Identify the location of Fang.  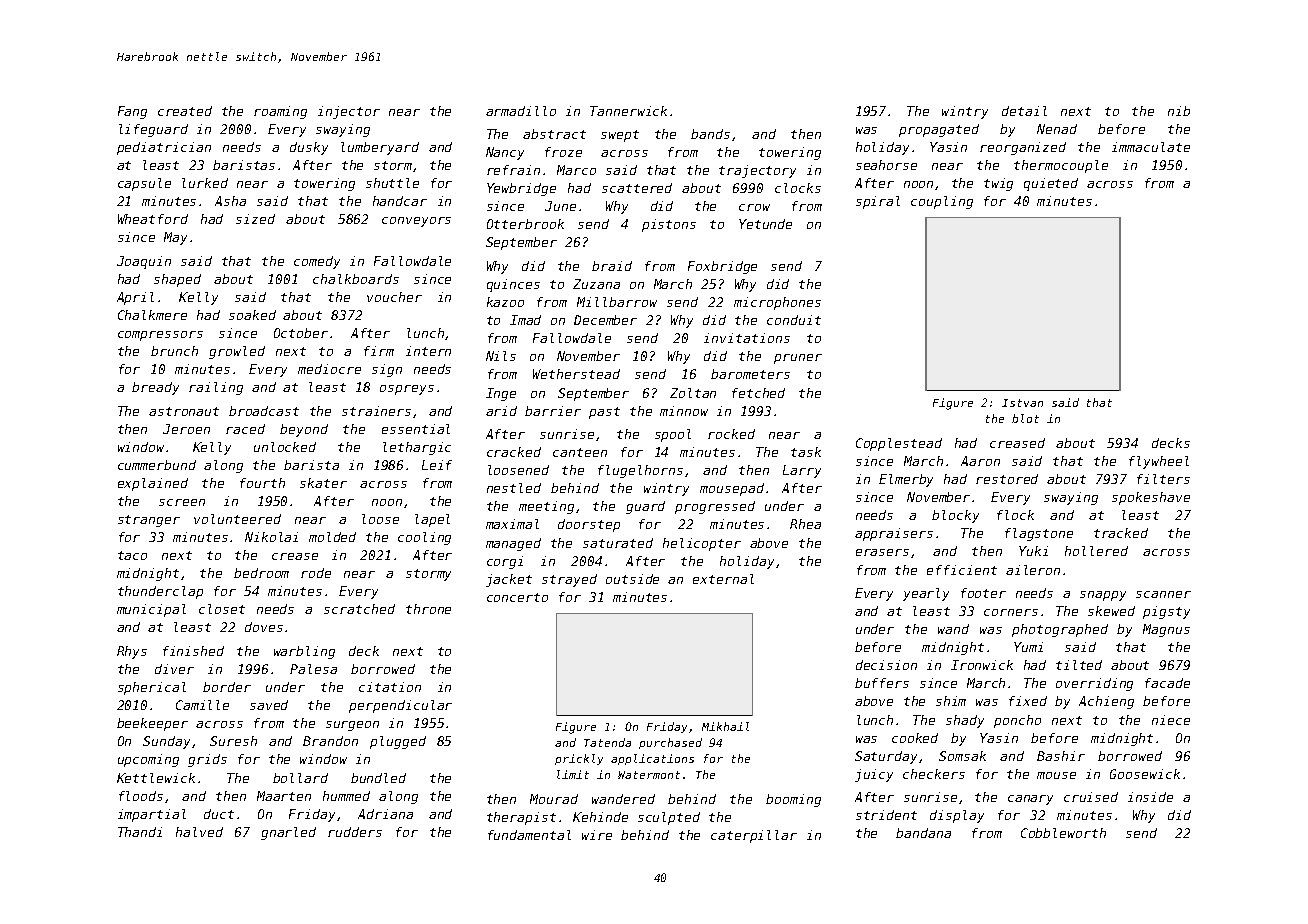
(132, 112).
